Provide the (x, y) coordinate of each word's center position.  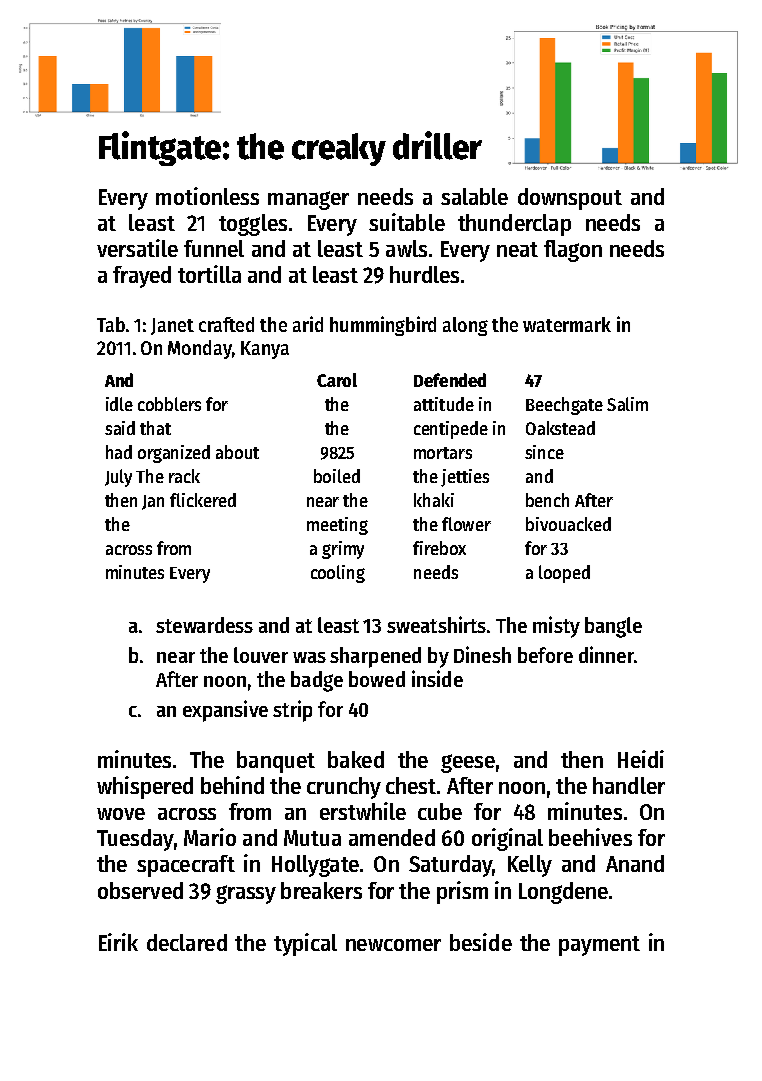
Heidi (641, 759)
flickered (203, 500)
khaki (434, 500)
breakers (321, 890)
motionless (207, 196)
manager (308, 200)
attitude (444, 404)
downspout (570, 199)
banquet (276, 762)
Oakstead (560, 428)
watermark (567, 324)
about (237, 452)
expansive (225, 711)
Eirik (118, 942)
